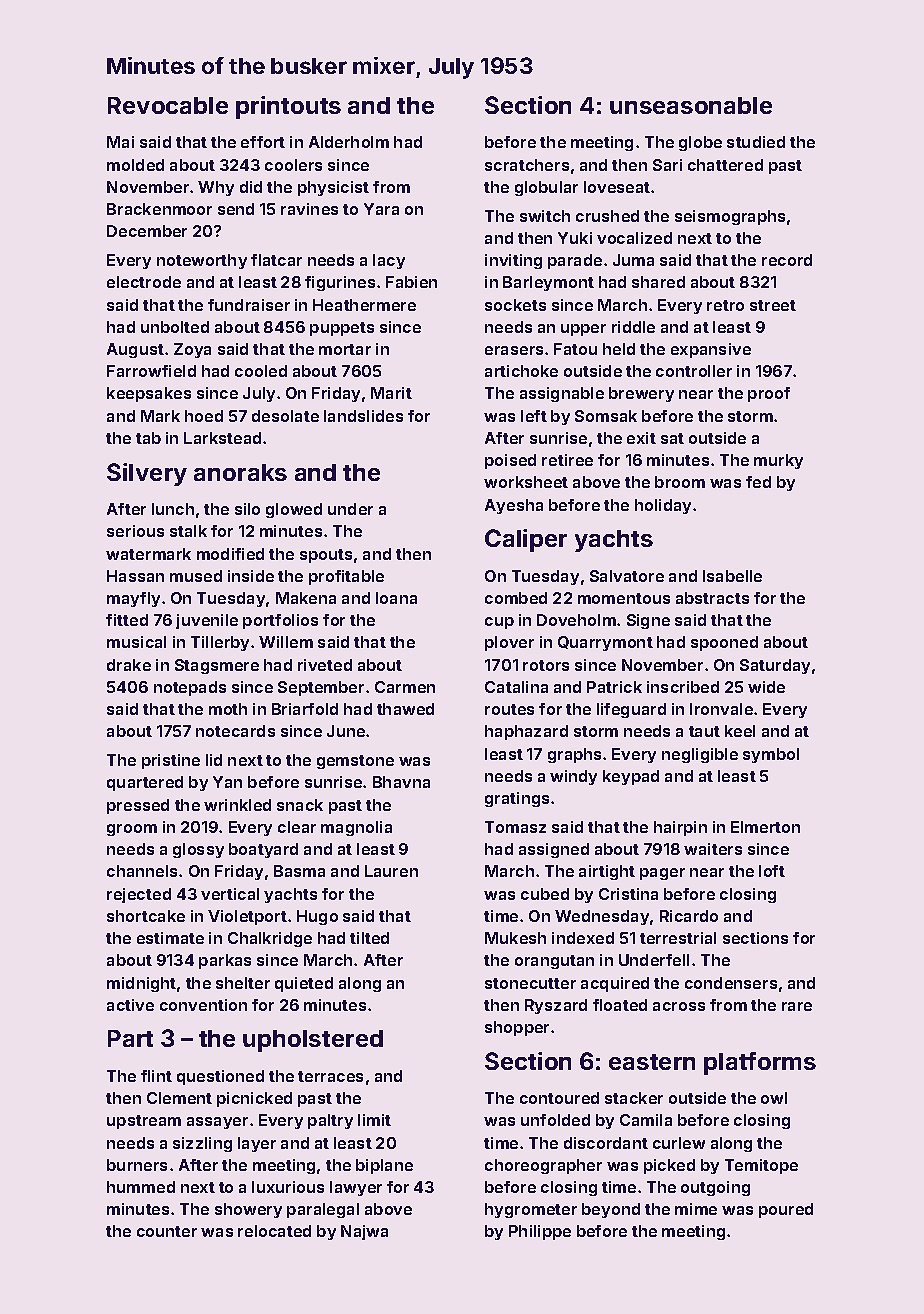  What do you see at coordinates (254, 1099) in the screenshot?
I see `picnicked` at bounding box center [254, 1099].
